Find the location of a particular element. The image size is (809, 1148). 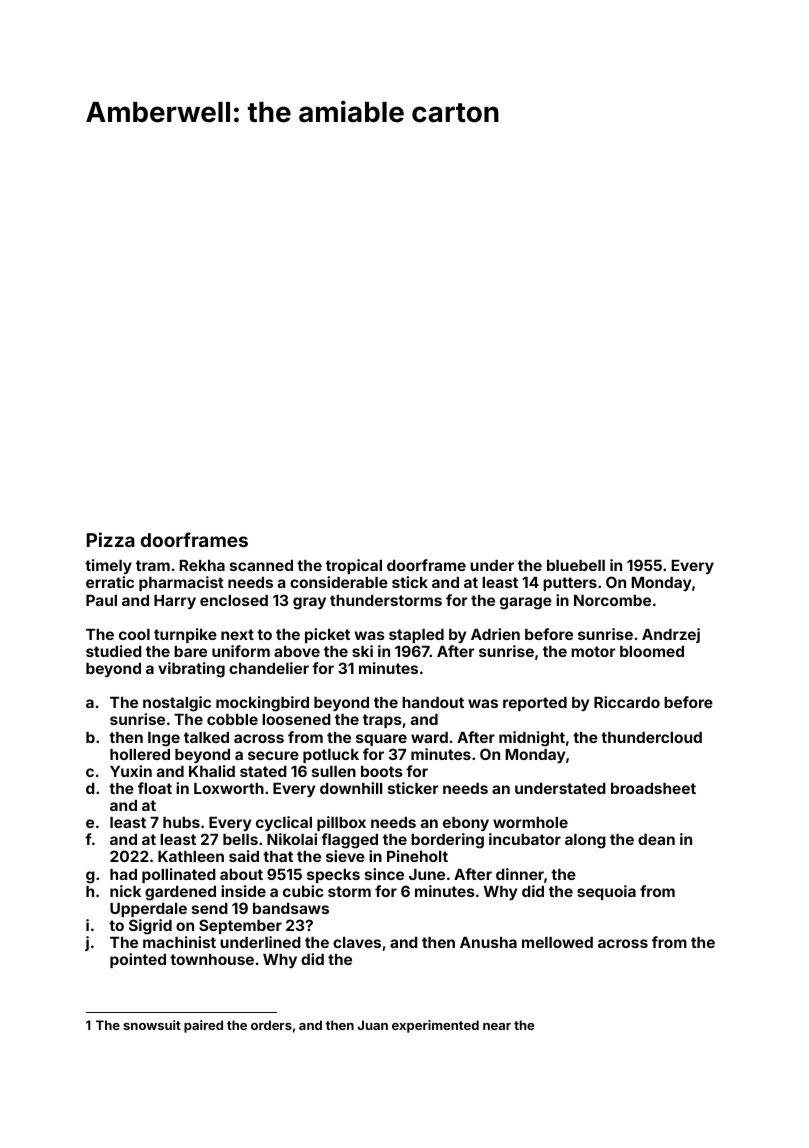

ebony is located at coordinates (466, 824).
